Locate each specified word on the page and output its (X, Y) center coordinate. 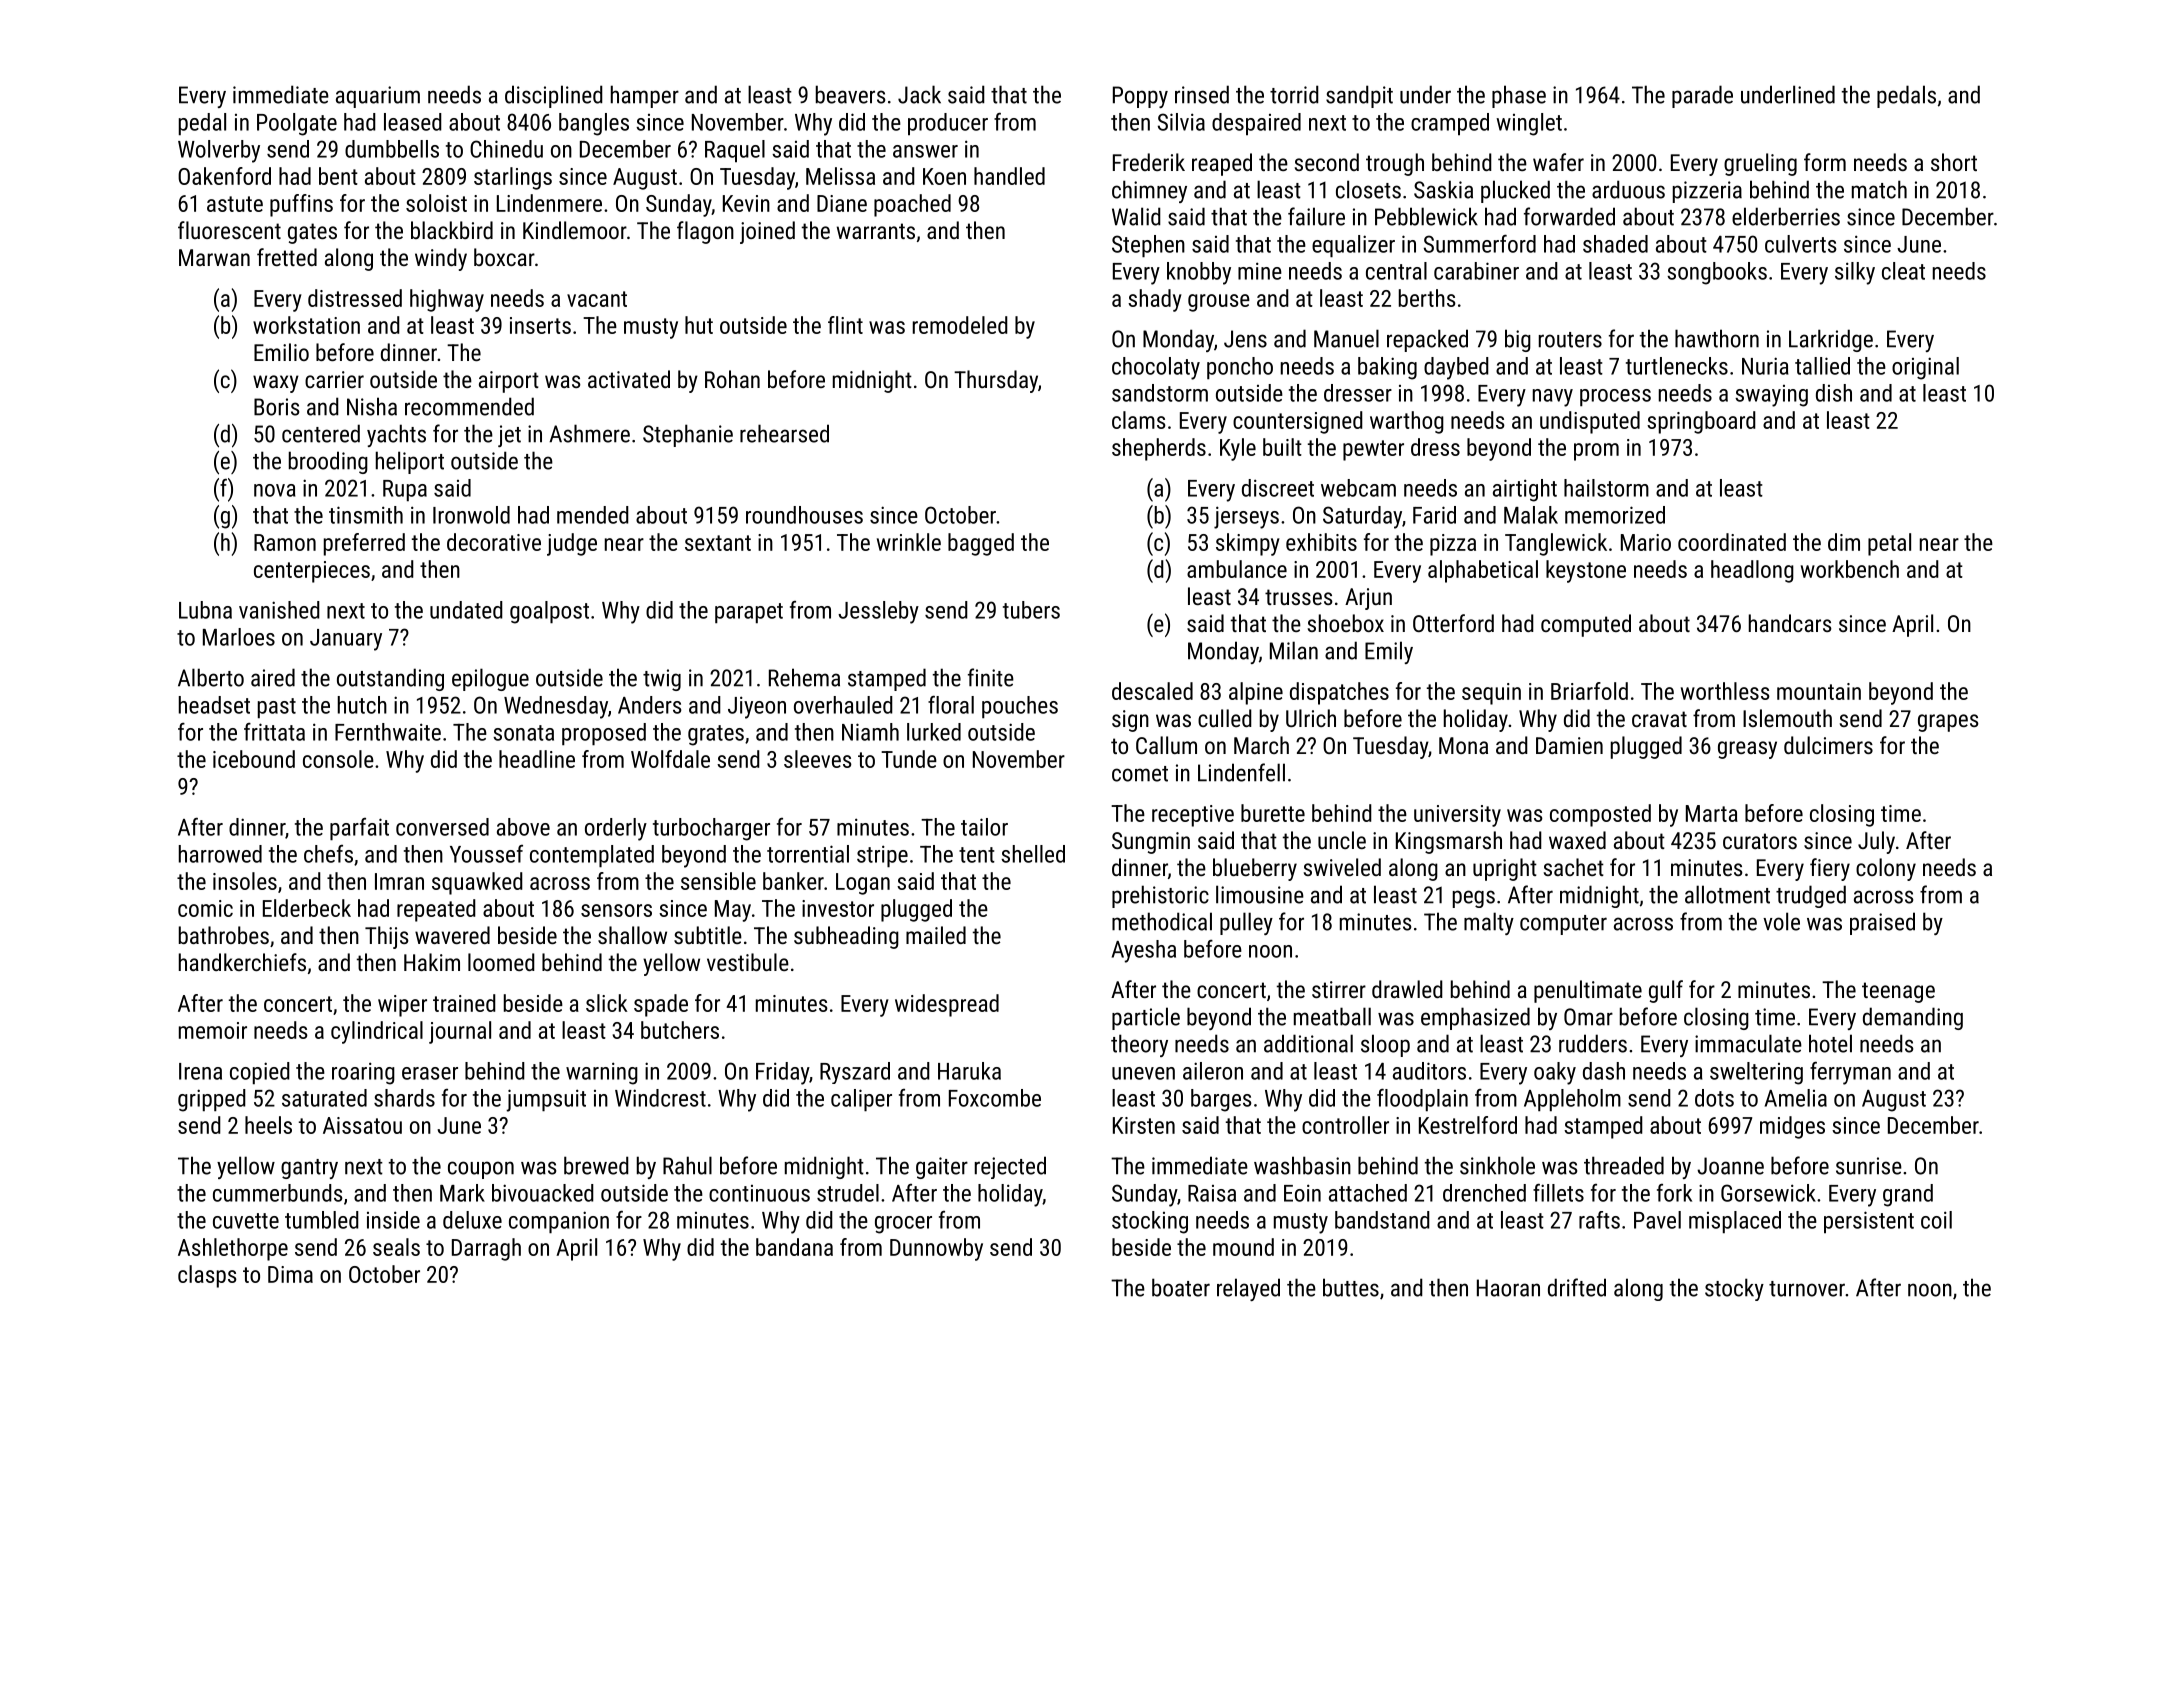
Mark (462, 1193)
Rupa (405, 491)
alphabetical (1483, 571)
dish (1834, 393)
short (1954, 162)
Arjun (1368, 599)
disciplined (554, 96)
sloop (1385, 1045)
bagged (981, 544)
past (277, 708)
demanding (1913, 1018)
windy (441, 259)
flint (845, 325)
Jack (919, 94)
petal (1889, 544)
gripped (212, 1100)
